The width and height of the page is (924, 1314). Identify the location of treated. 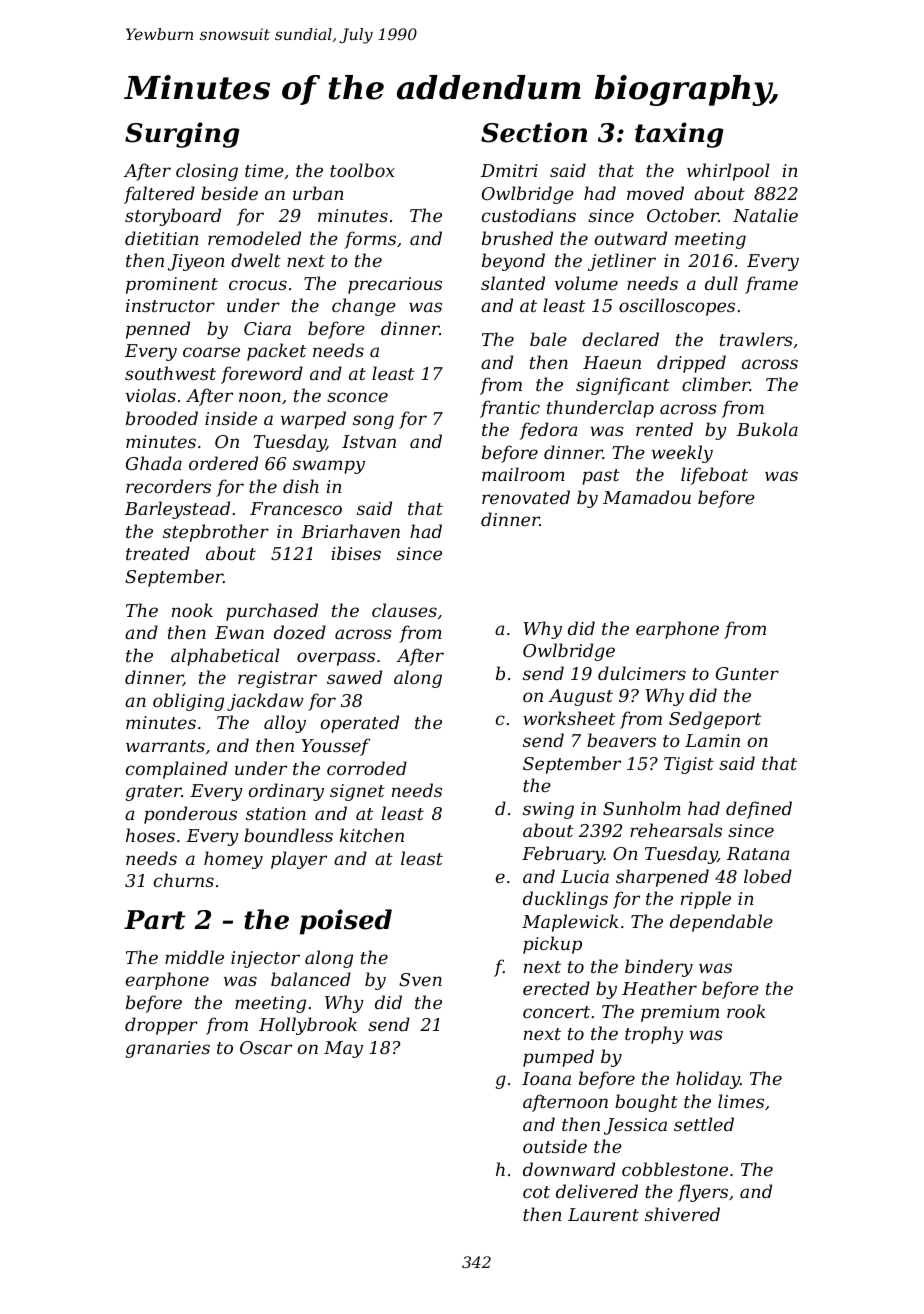
(158, 553).
